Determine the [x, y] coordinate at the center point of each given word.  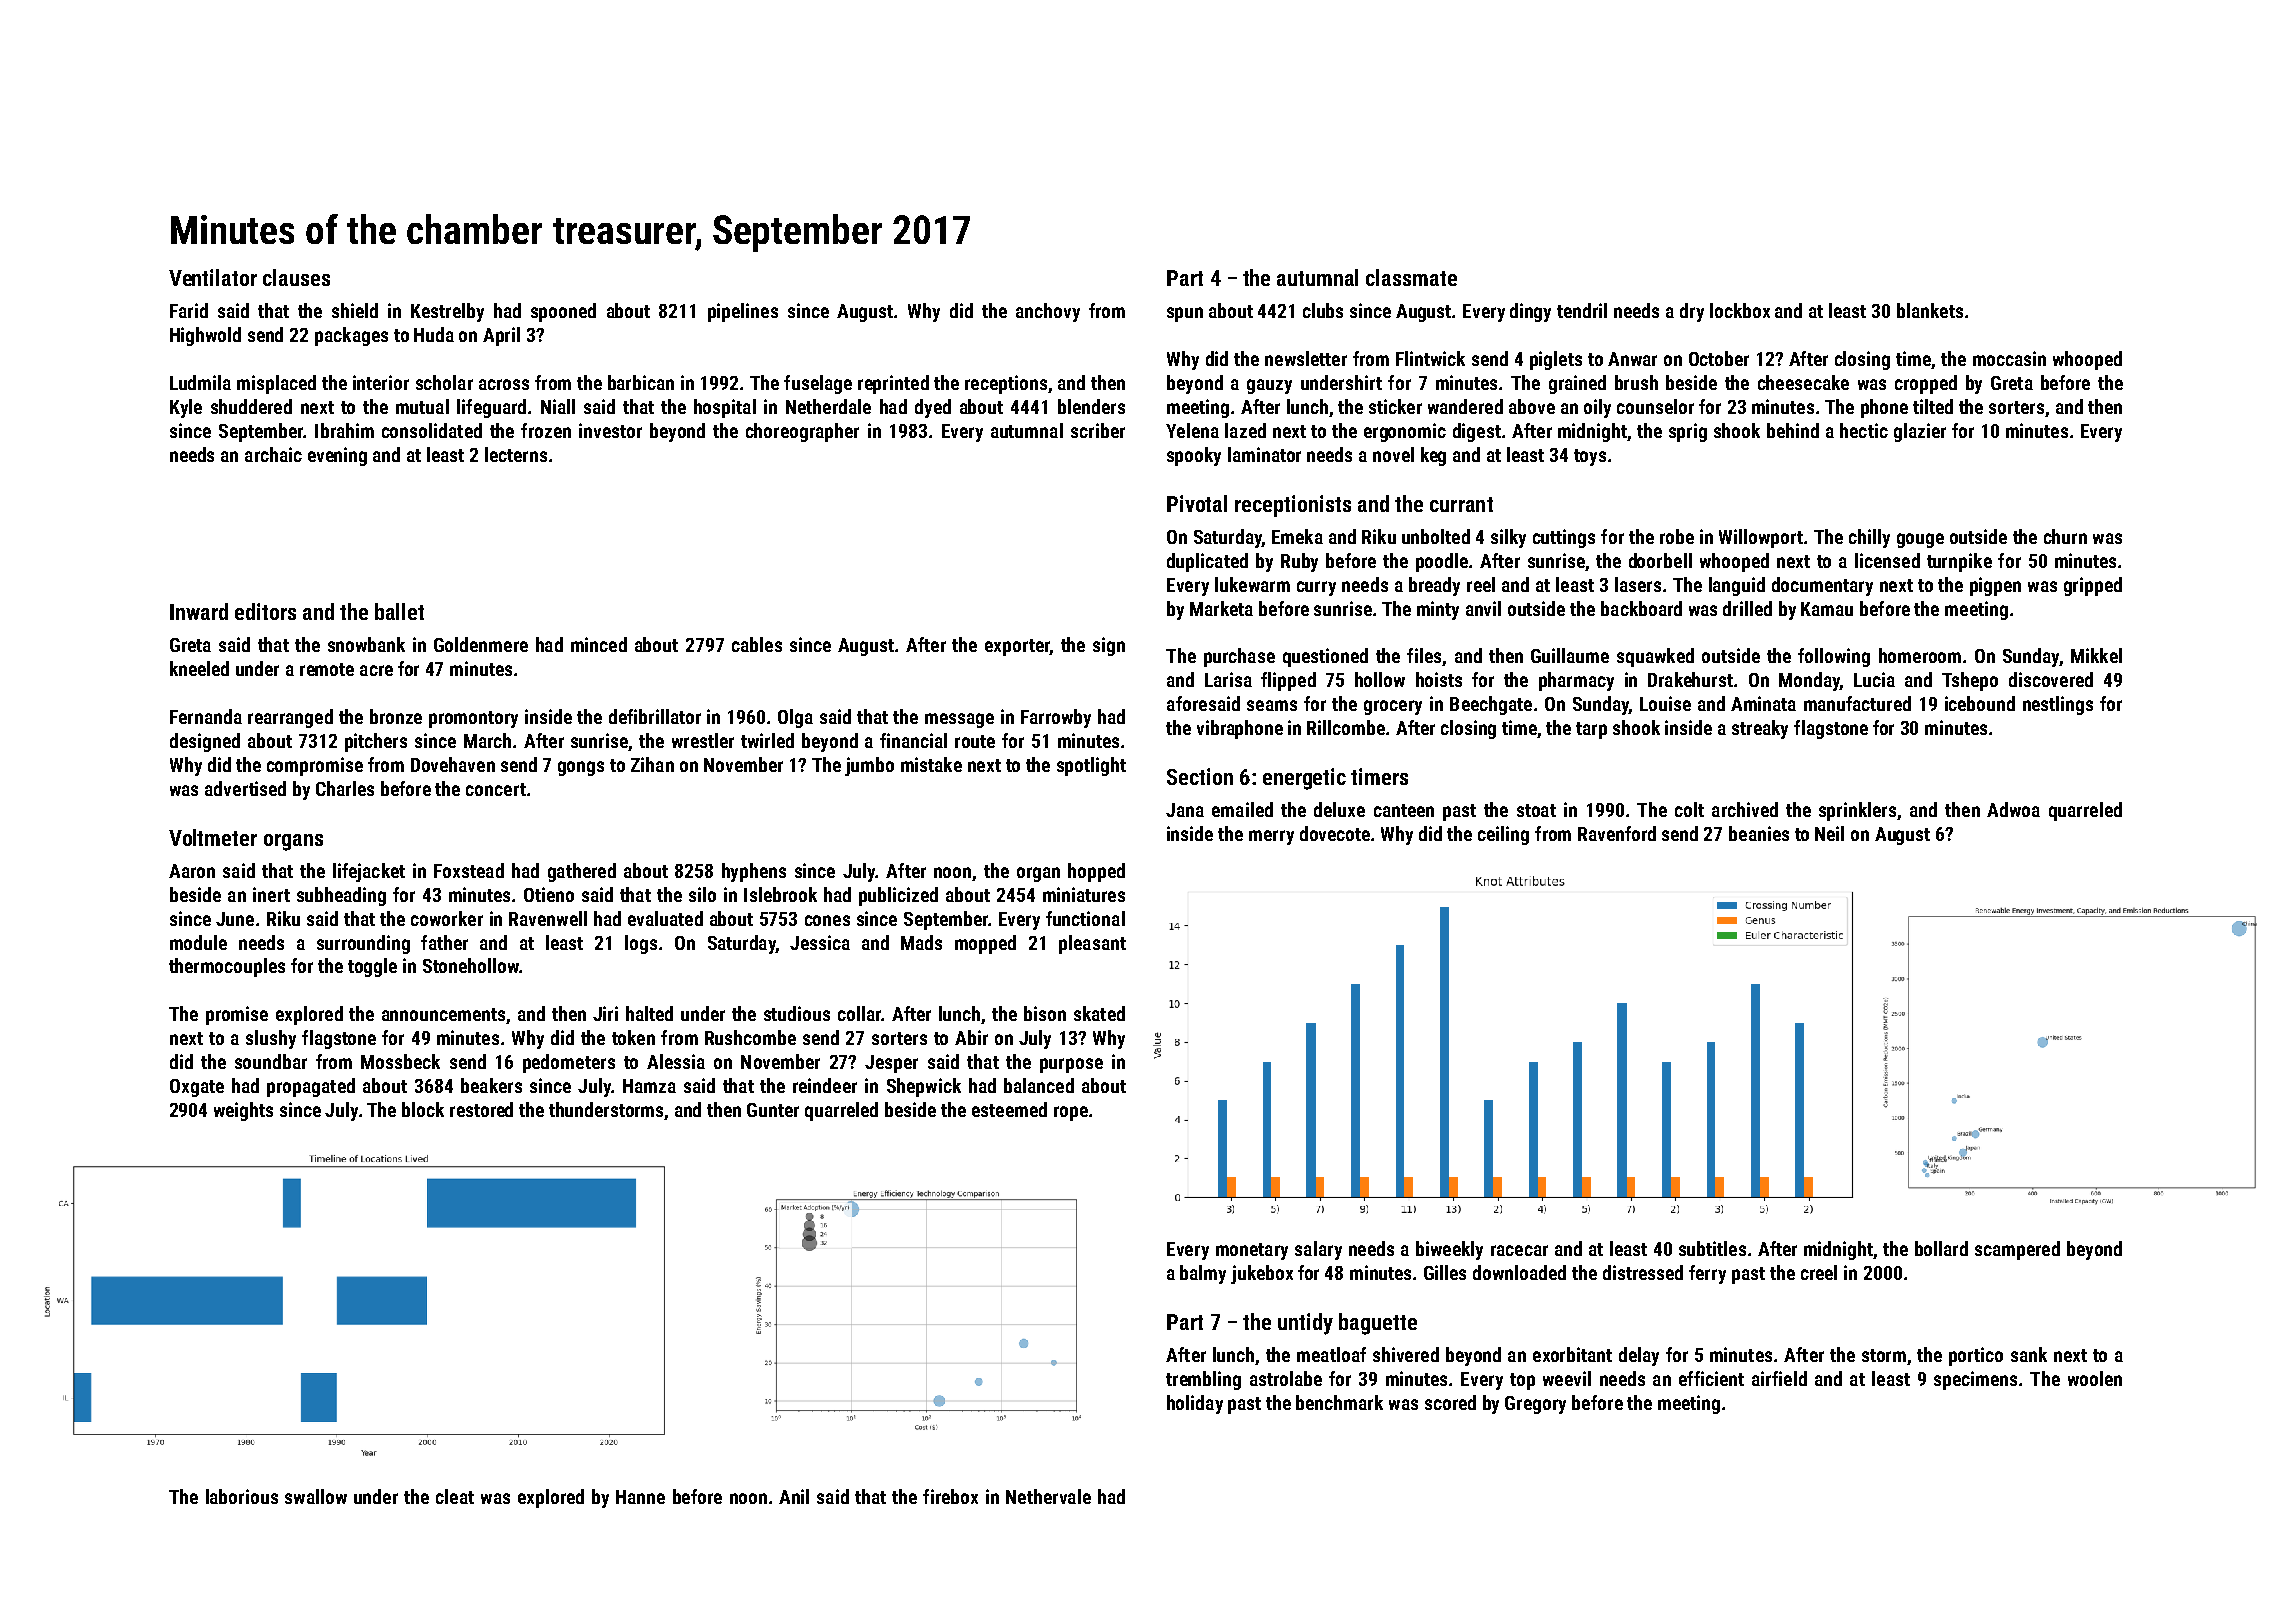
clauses [296, 277]
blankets [1930, 310]
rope [1071, 1113]
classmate [1411, 277]
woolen [2095, 1378]
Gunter [773, 1110]
